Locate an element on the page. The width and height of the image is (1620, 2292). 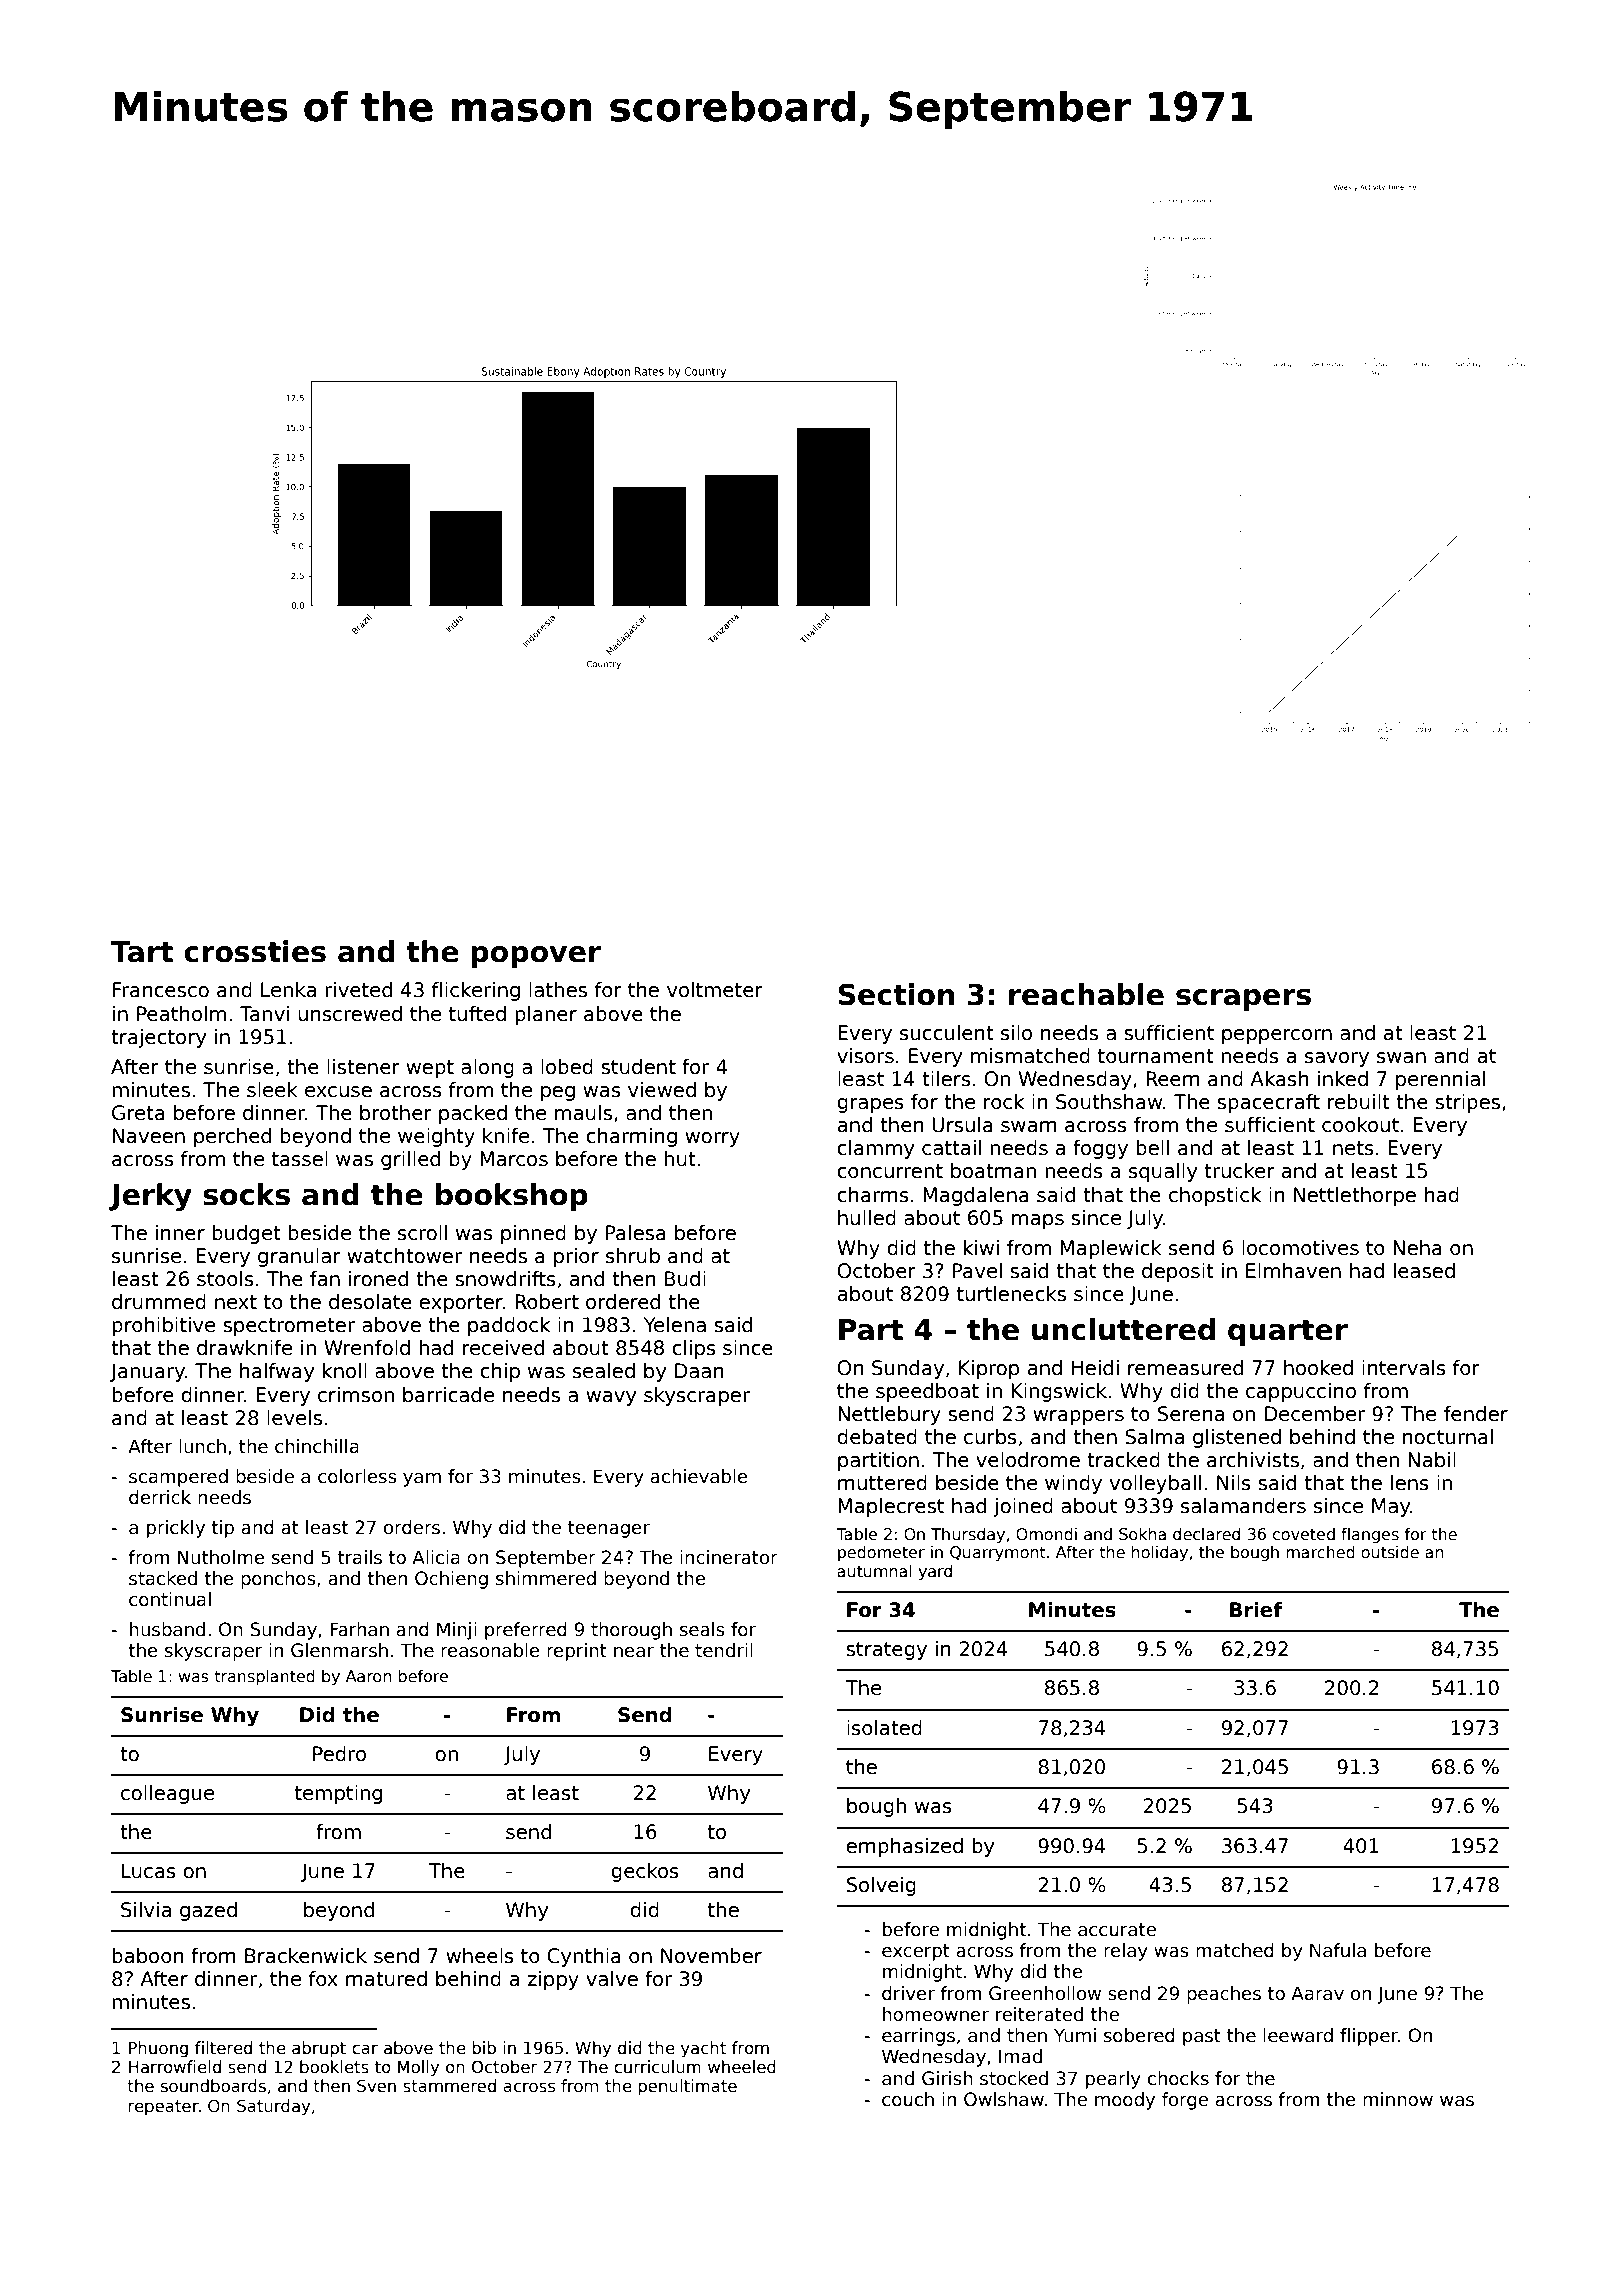
autumnal is located at coordinates (874, 1571).
